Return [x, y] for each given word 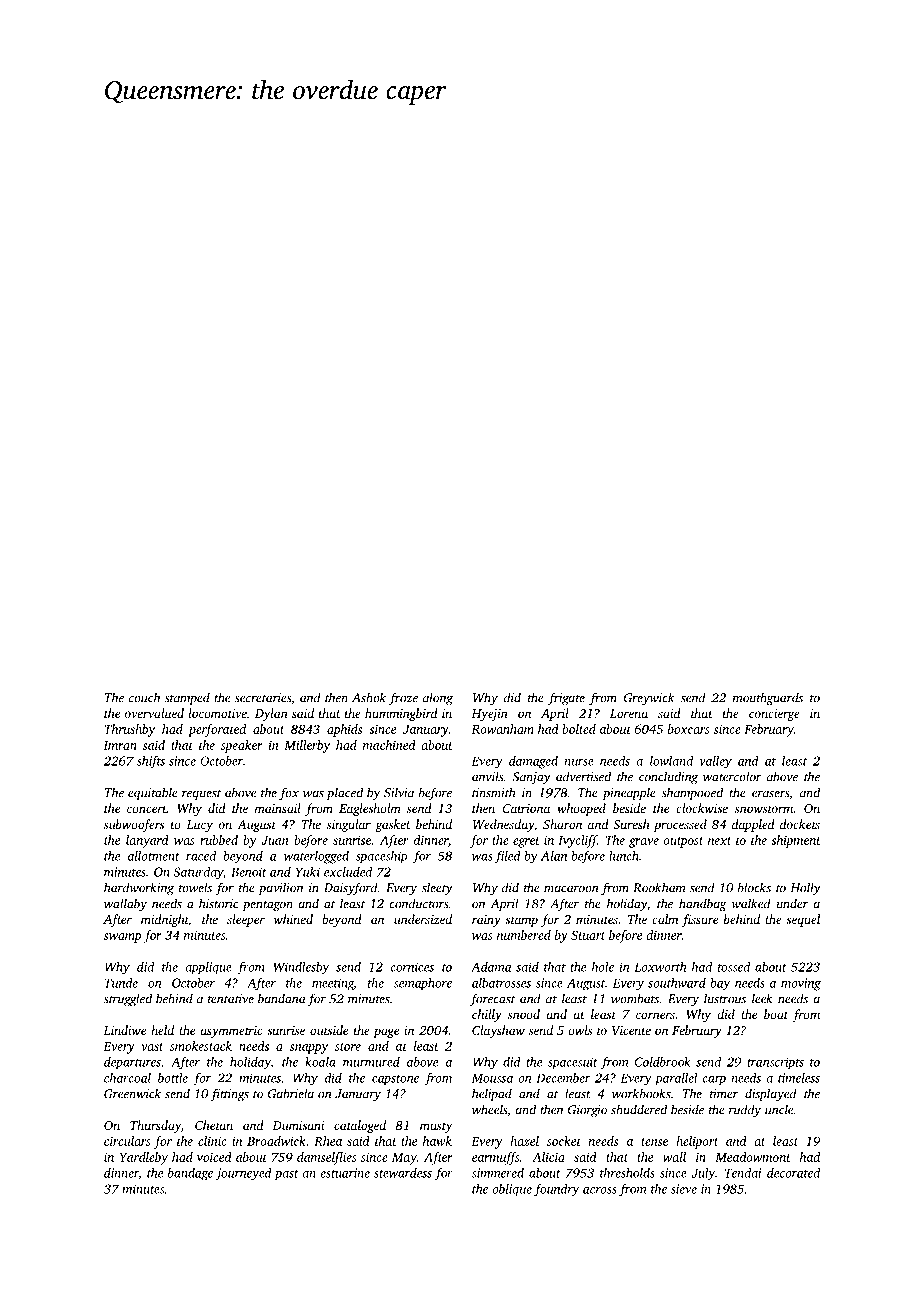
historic [218, 903]
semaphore [422, 984]
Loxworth [660, 967]
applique [208, 968]
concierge [774, 715]
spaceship [381, 857]
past [287, 1175]
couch [144, 697]
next [719, 841]
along [438, 699]
